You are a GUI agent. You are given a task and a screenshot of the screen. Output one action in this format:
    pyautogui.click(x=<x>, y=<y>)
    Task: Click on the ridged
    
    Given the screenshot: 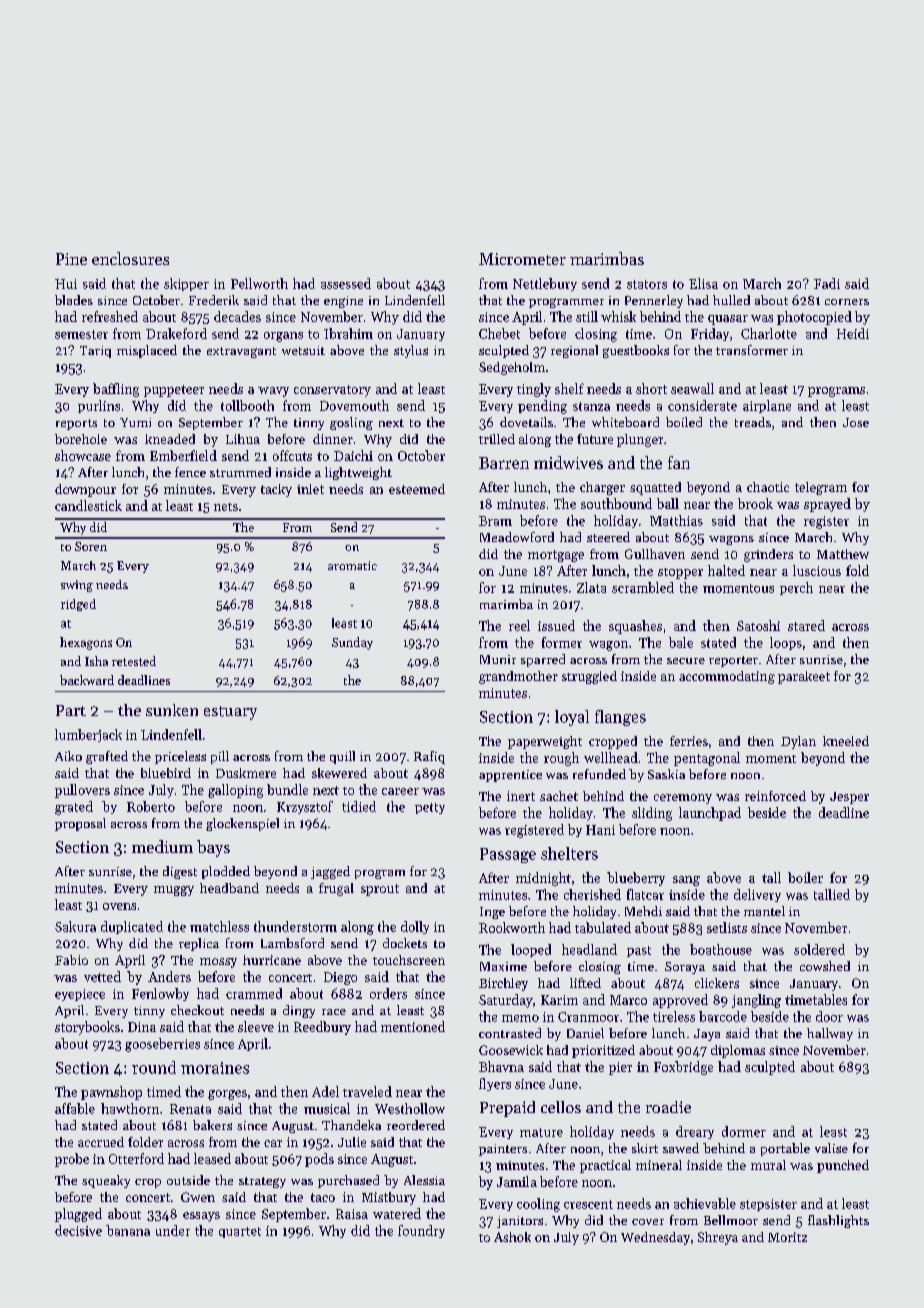 What is the action you would take?
    pyautogui.click(x=78, y=605)
